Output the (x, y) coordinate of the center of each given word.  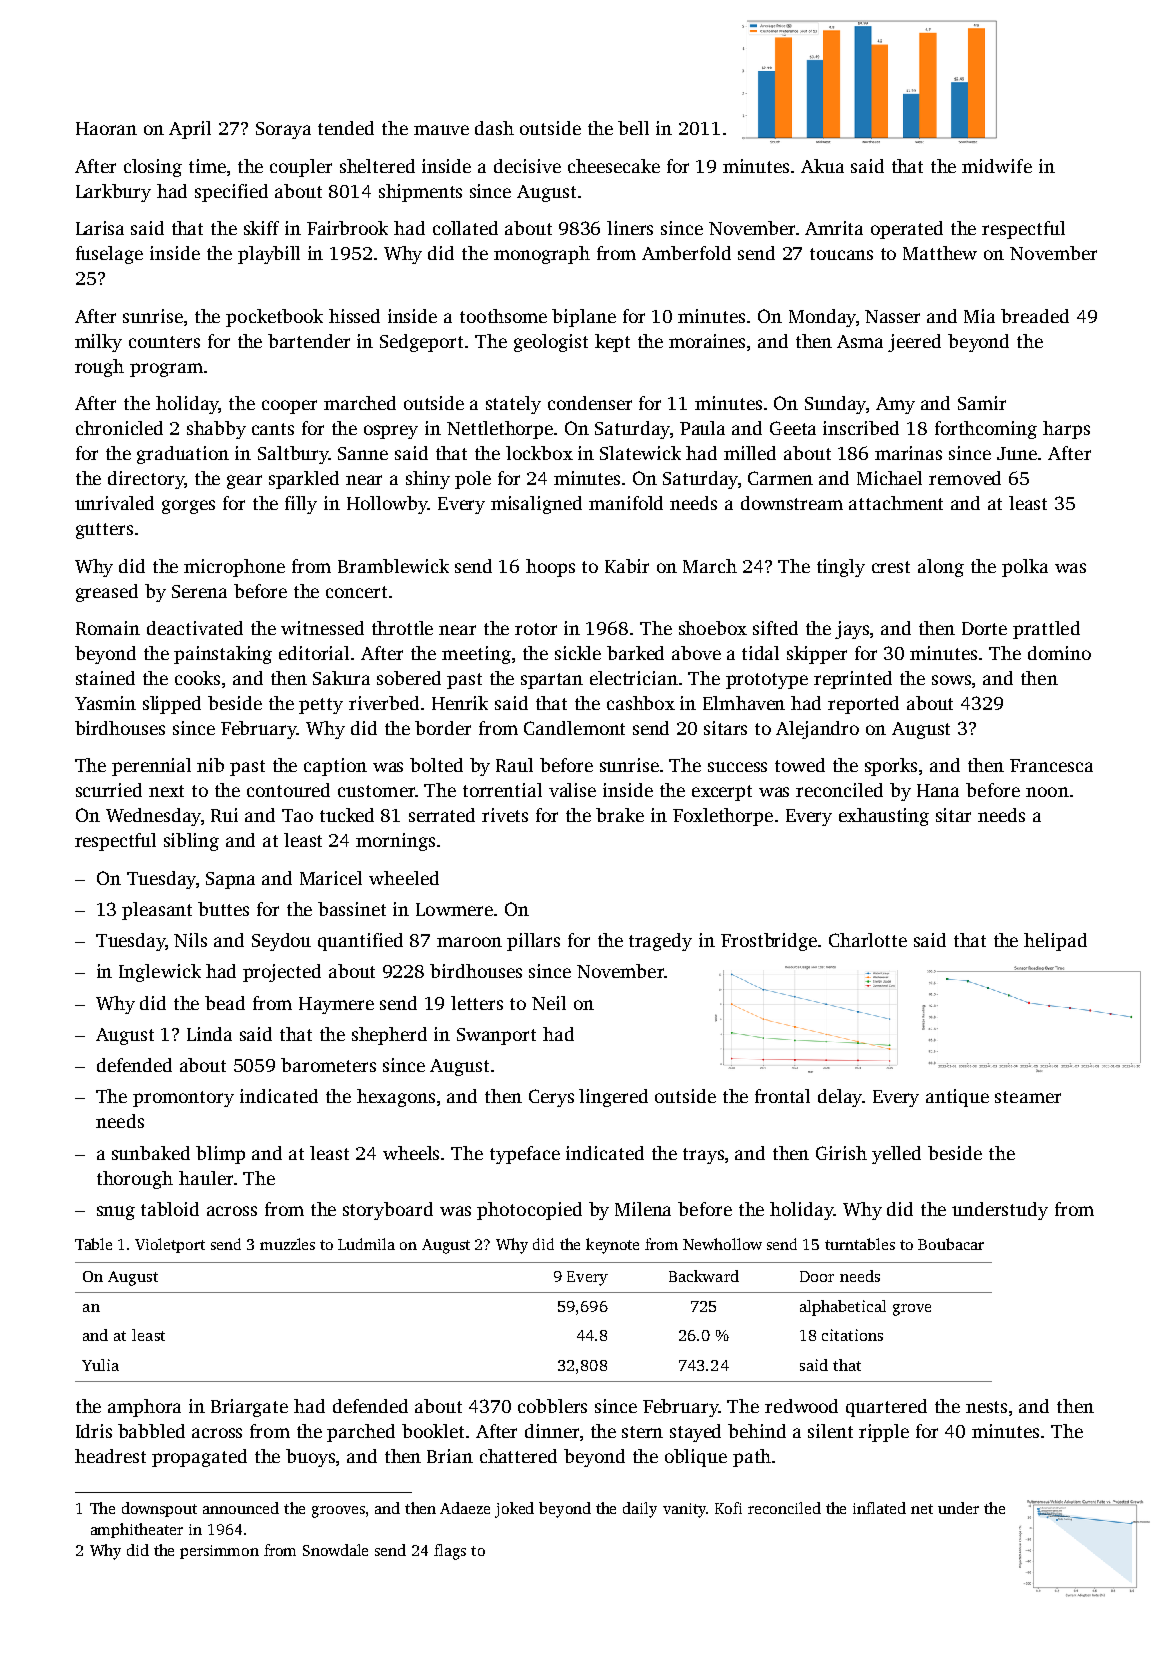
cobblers (552, 1406)
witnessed (322, 628)
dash (494, 128)
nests (986, 1407)
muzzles (287, 1244)
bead (225, 1003)
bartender (309, 341)
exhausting (884, 817)
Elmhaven (744, 703)
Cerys (551, 1098)
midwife (997, 166)
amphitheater (137, 1530)
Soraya (283, 130)
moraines (707, 341)
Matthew (940, 253)
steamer (1028, 1097)
